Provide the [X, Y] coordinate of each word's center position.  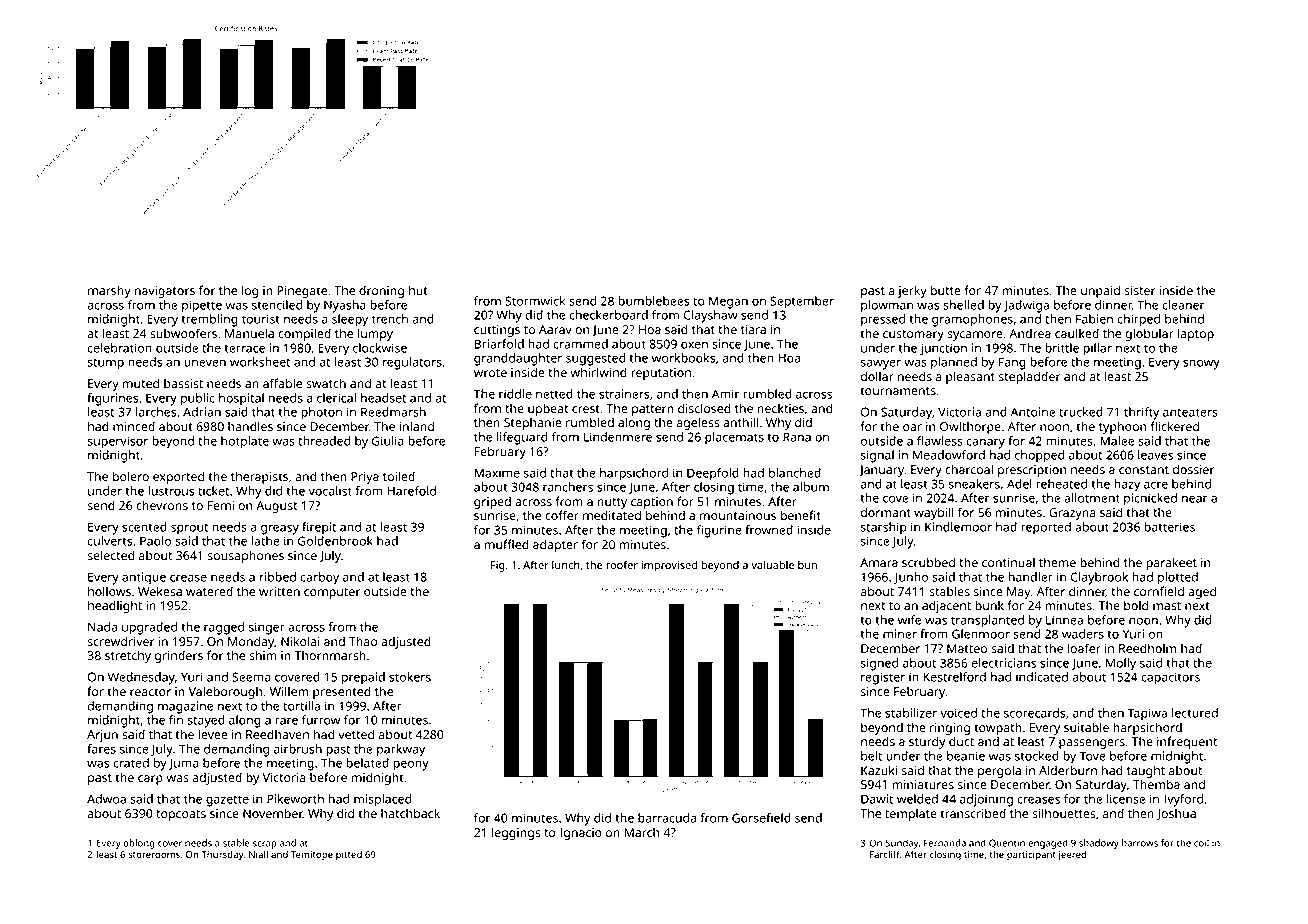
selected [111, 555]
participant [1031, 855]
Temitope [312, 855]
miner [900, 634]
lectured [1195, 713]
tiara [753, 329]
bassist [183, 383]
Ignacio [581, 834]
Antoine [1033, 412]
